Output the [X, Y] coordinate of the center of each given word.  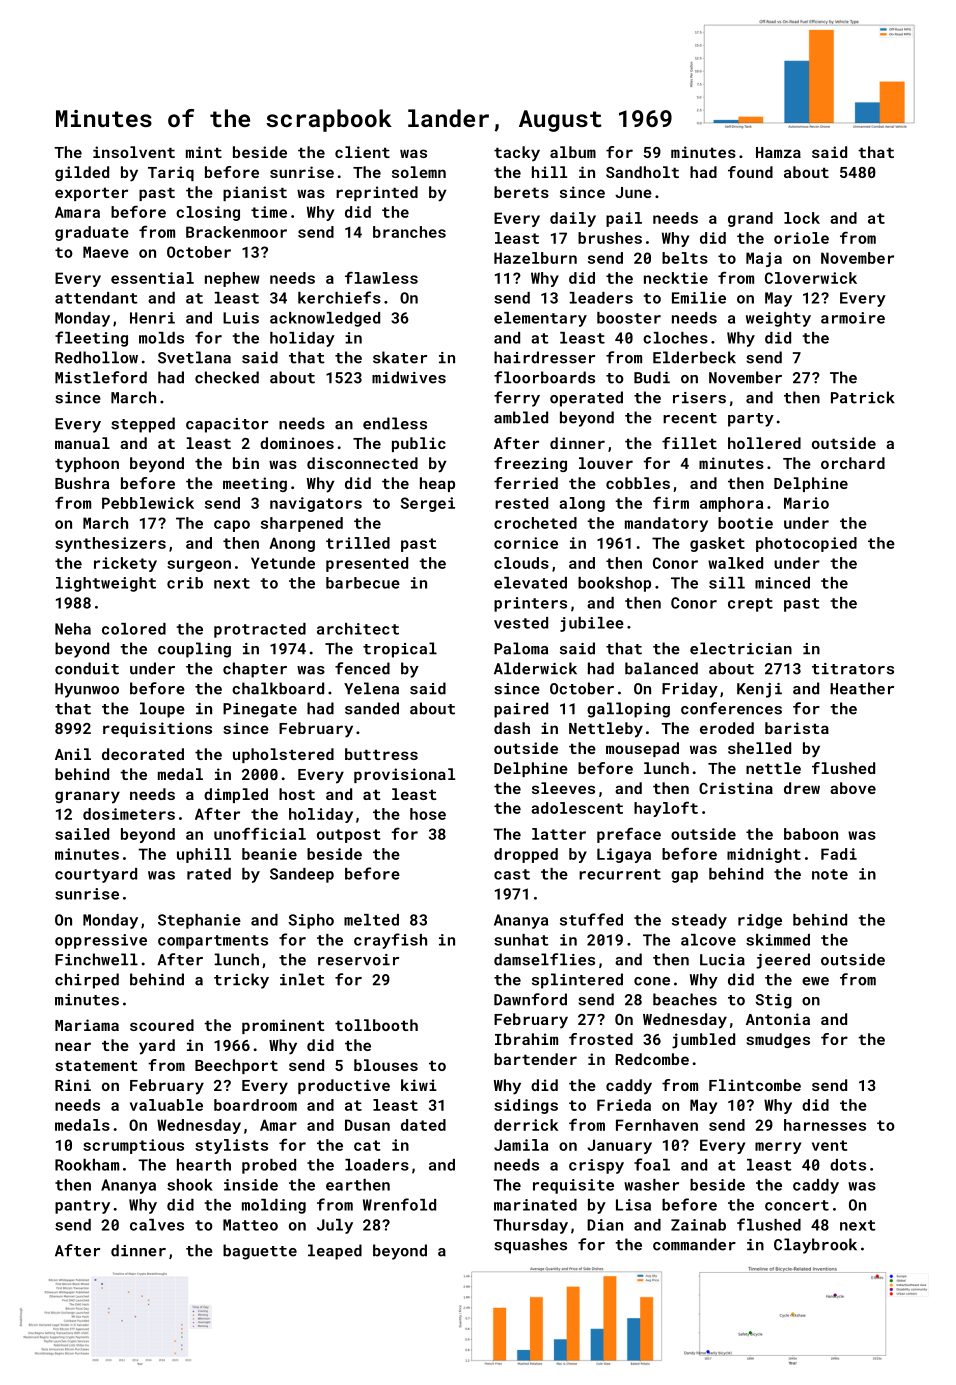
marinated [535, 1205]
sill [727, 583]
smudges [778, 1040]
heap [437, 484]
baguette [260, 1252]
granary [87, 797]
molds [161, 338]
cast [512, 874]
